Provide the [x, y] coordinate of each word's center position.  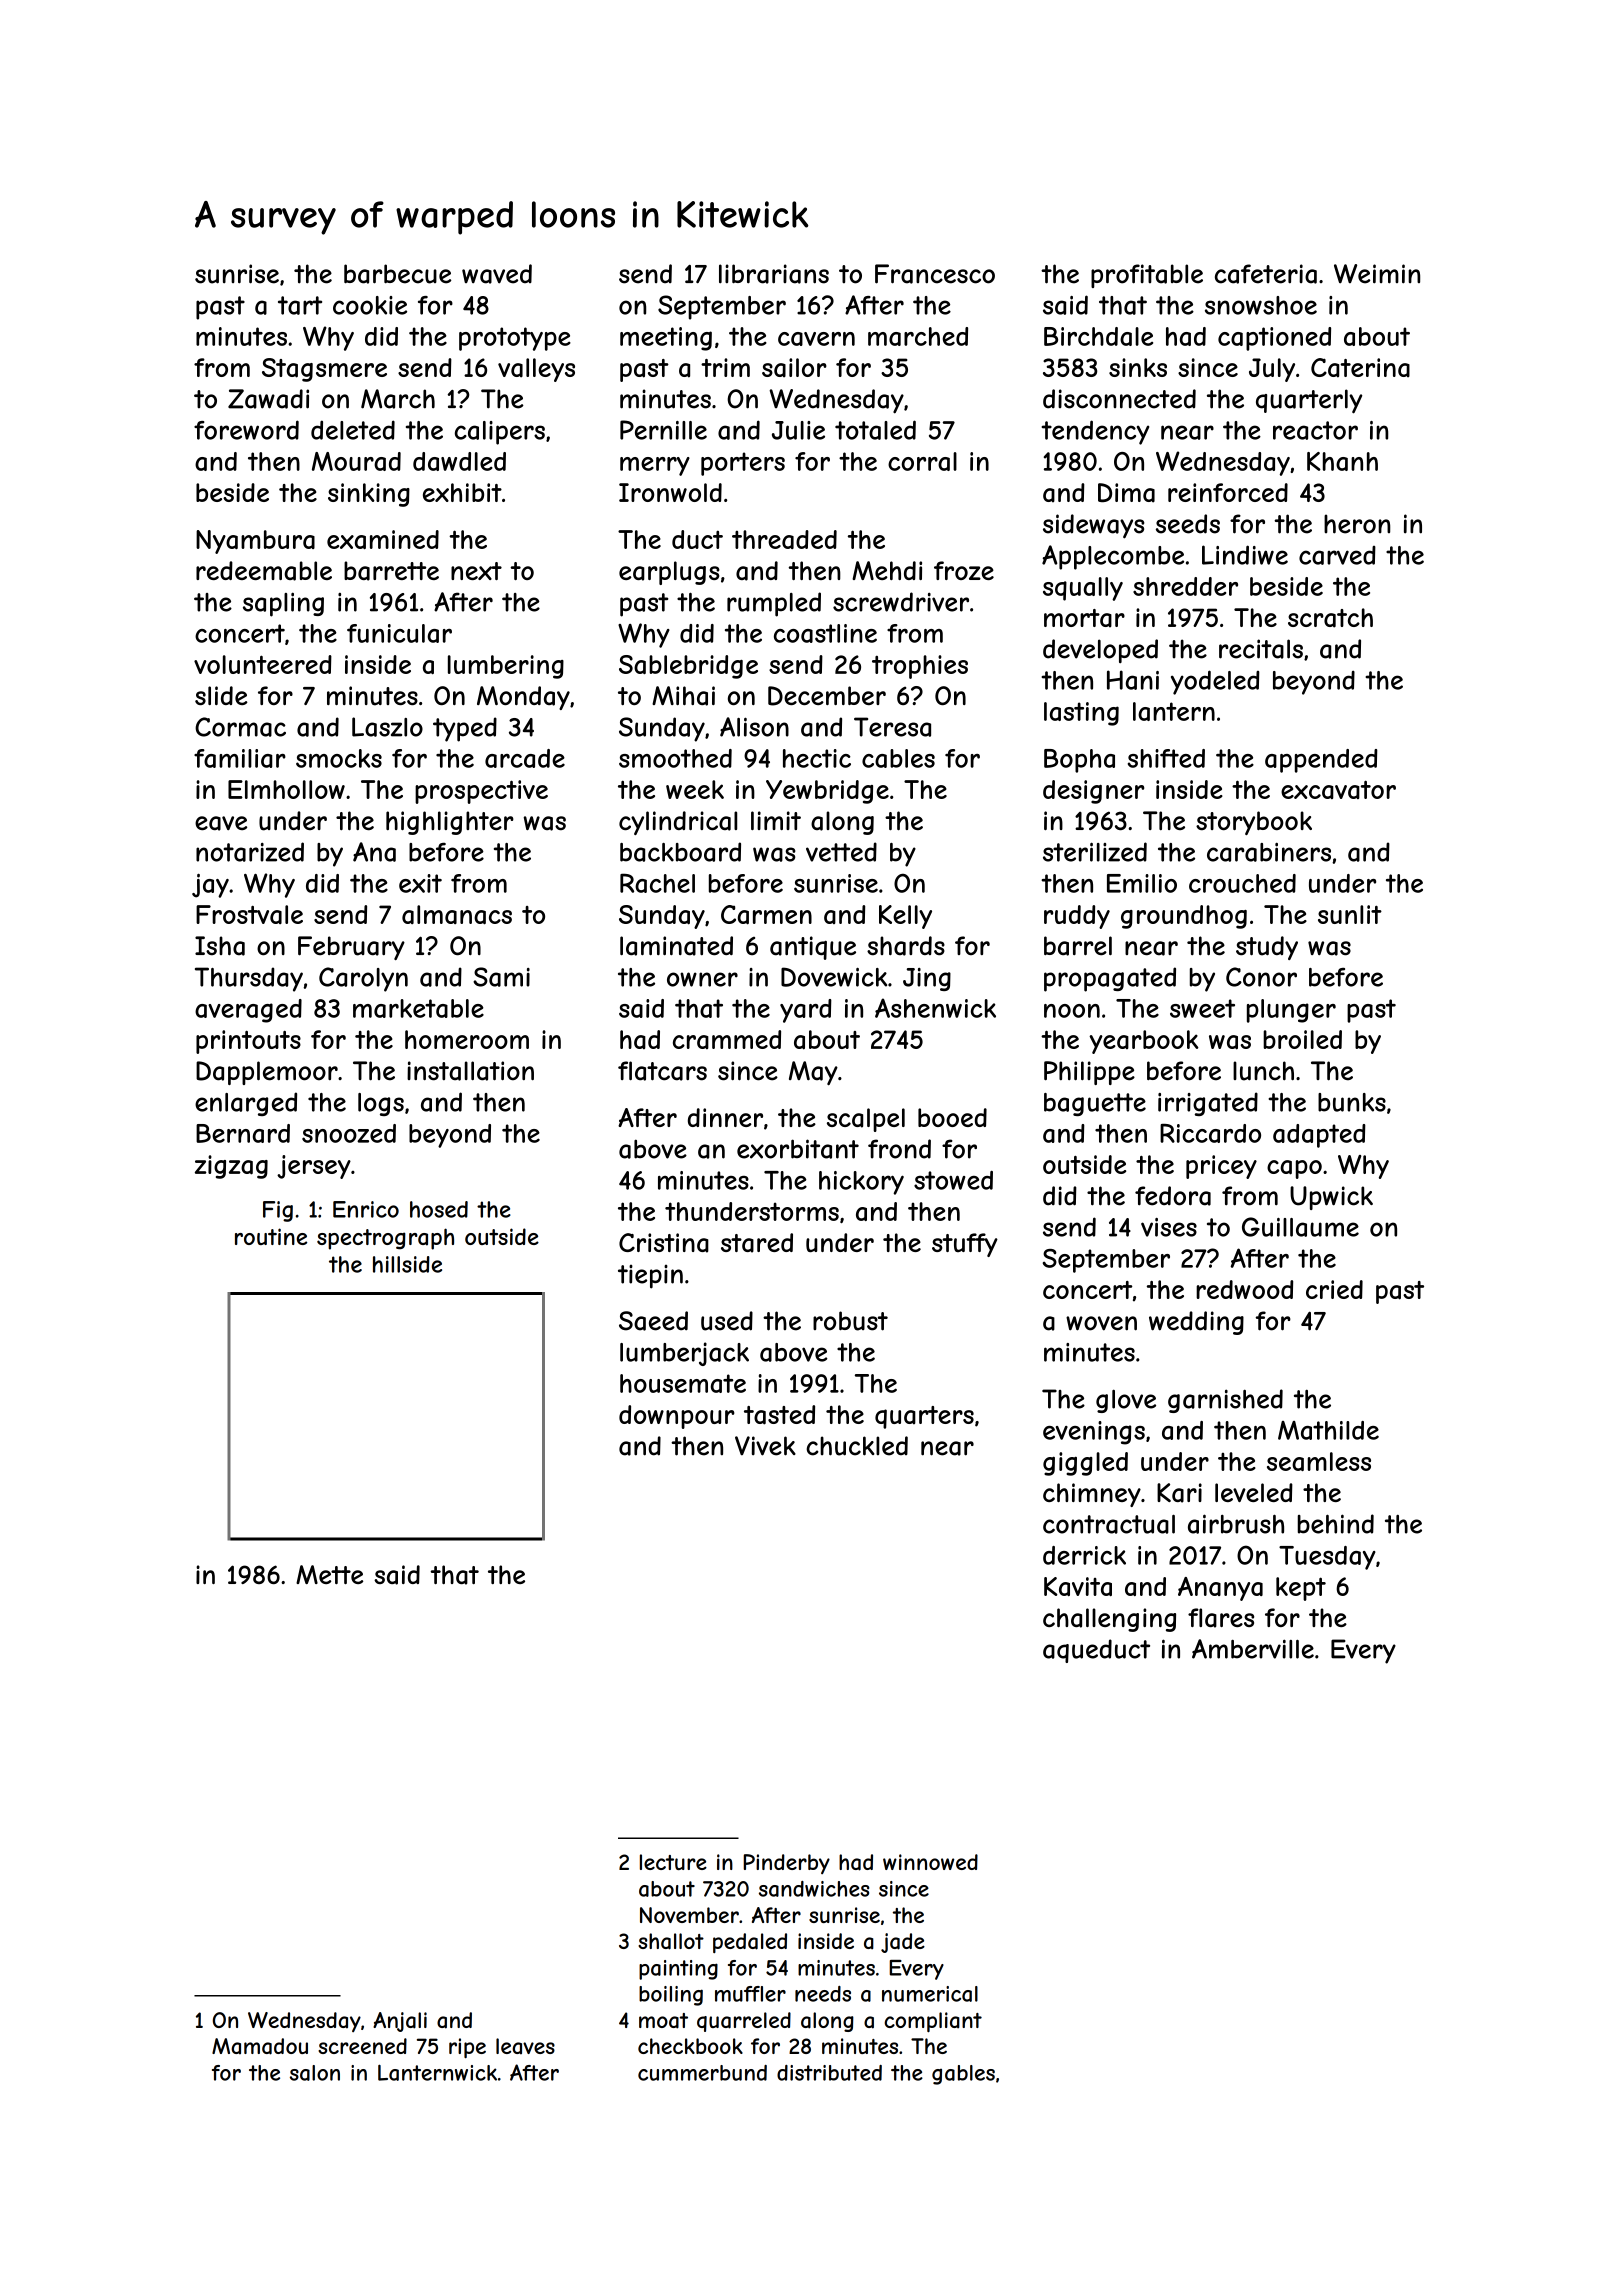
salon [315, 2073]
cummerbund [702, 2073]
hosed [439, 1209]
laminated [676, 946]
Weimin [1377, 274]
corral [922, 461]
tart [300, 305]
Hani [1133, 680]
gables [963, 2075]
